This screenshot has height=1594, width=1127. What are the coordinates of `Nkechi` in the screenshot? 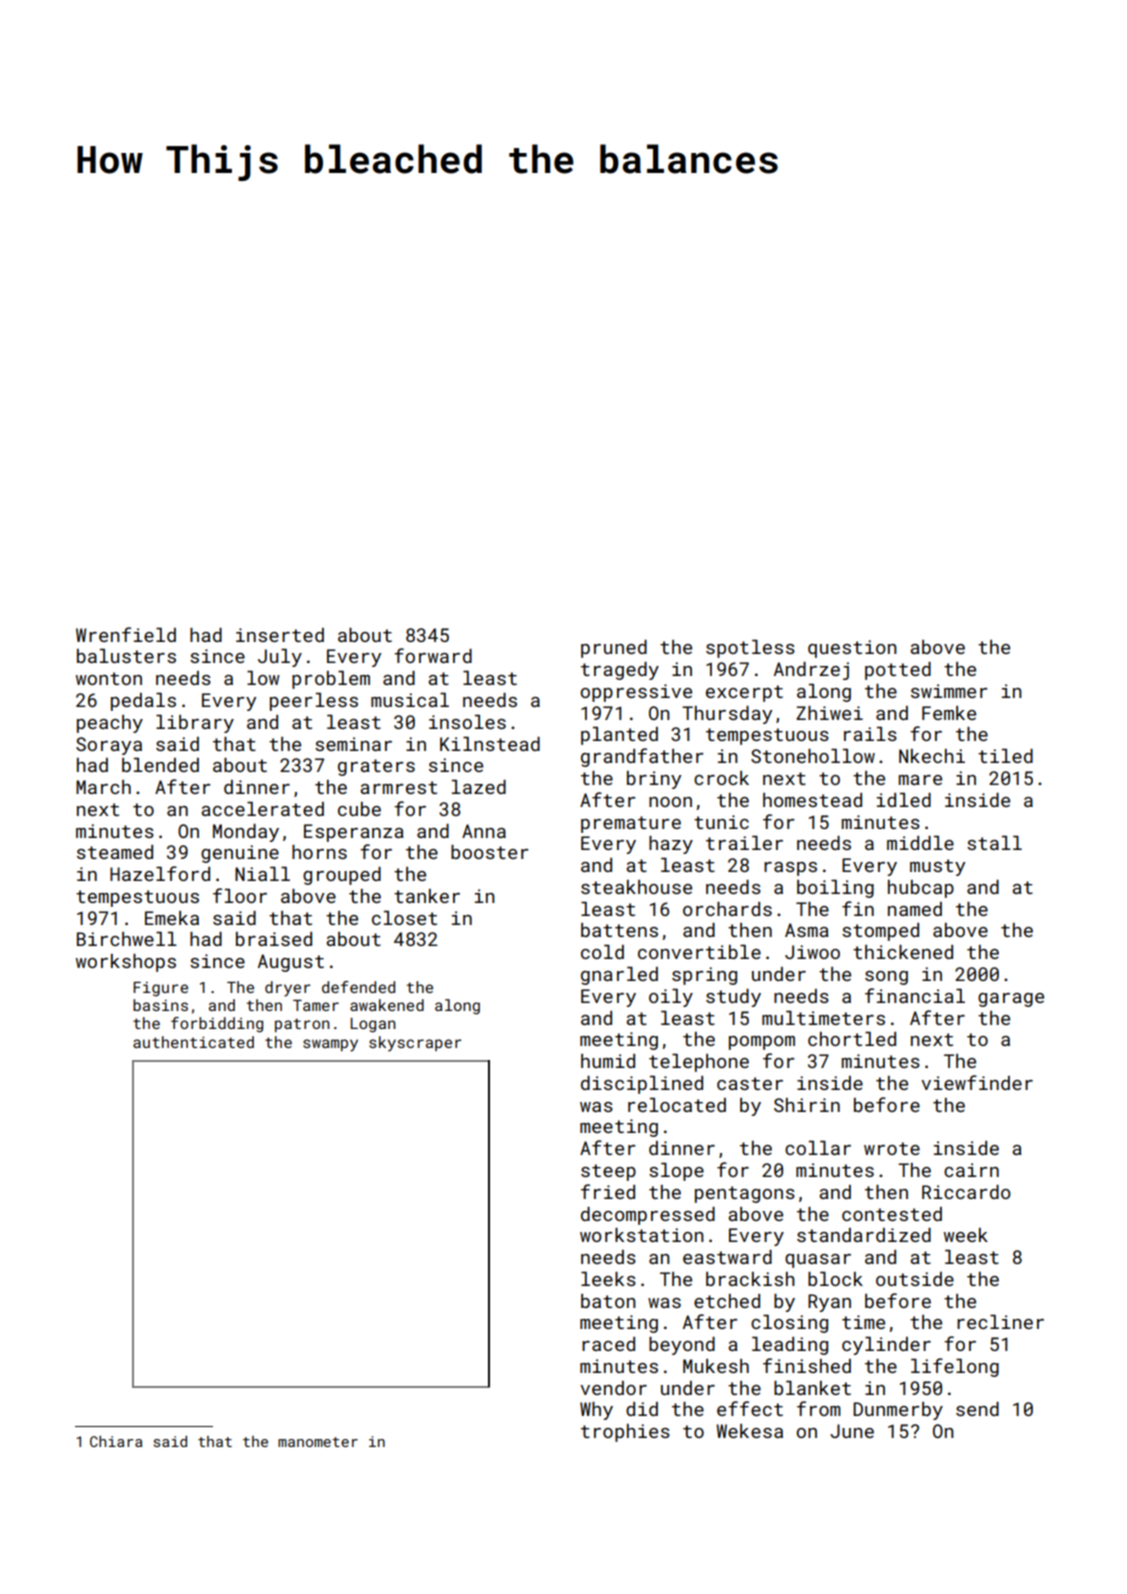 It's located at (932, 756).
